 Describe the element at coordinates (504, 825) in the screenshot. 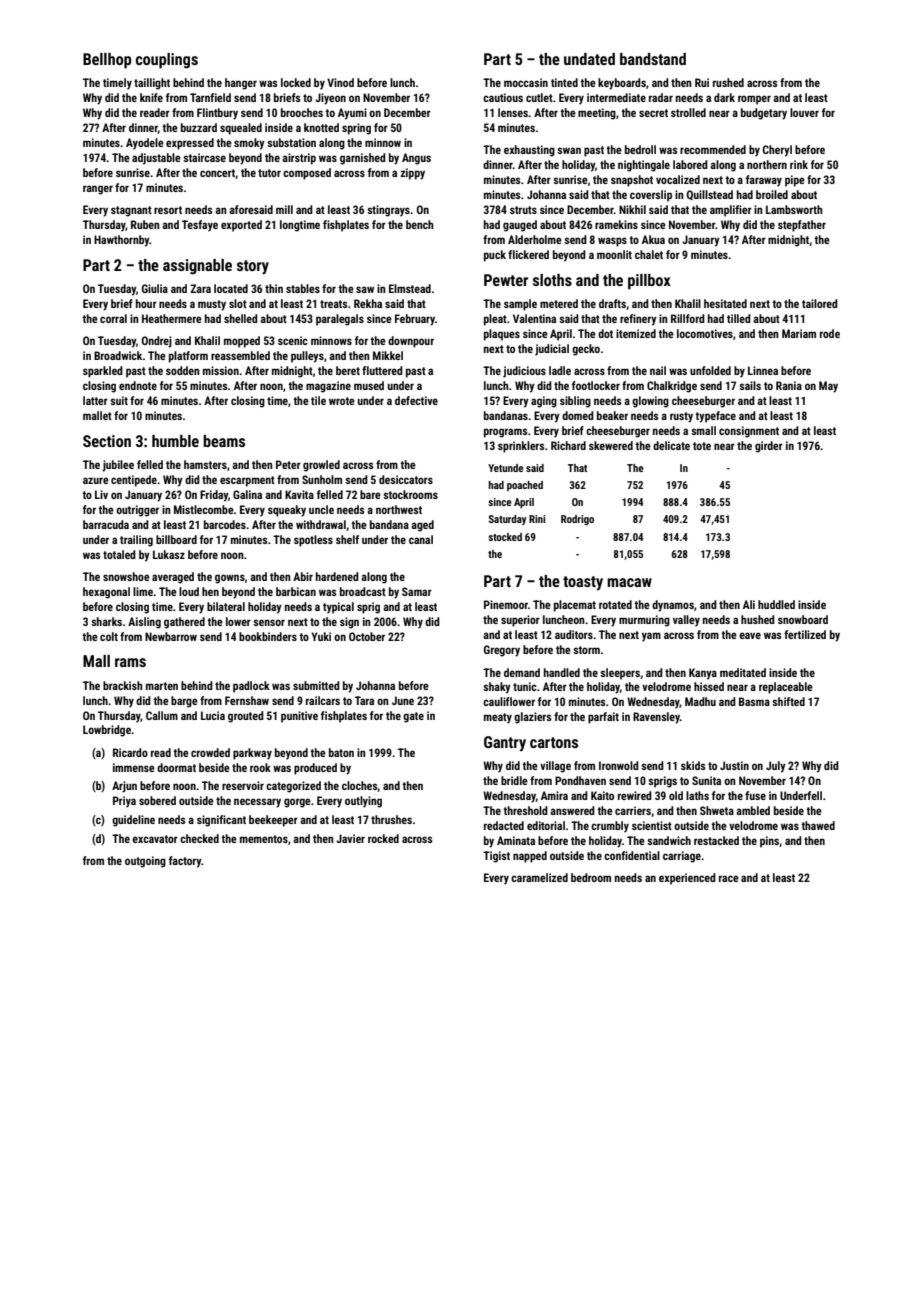

I see `redacted` at that location.
